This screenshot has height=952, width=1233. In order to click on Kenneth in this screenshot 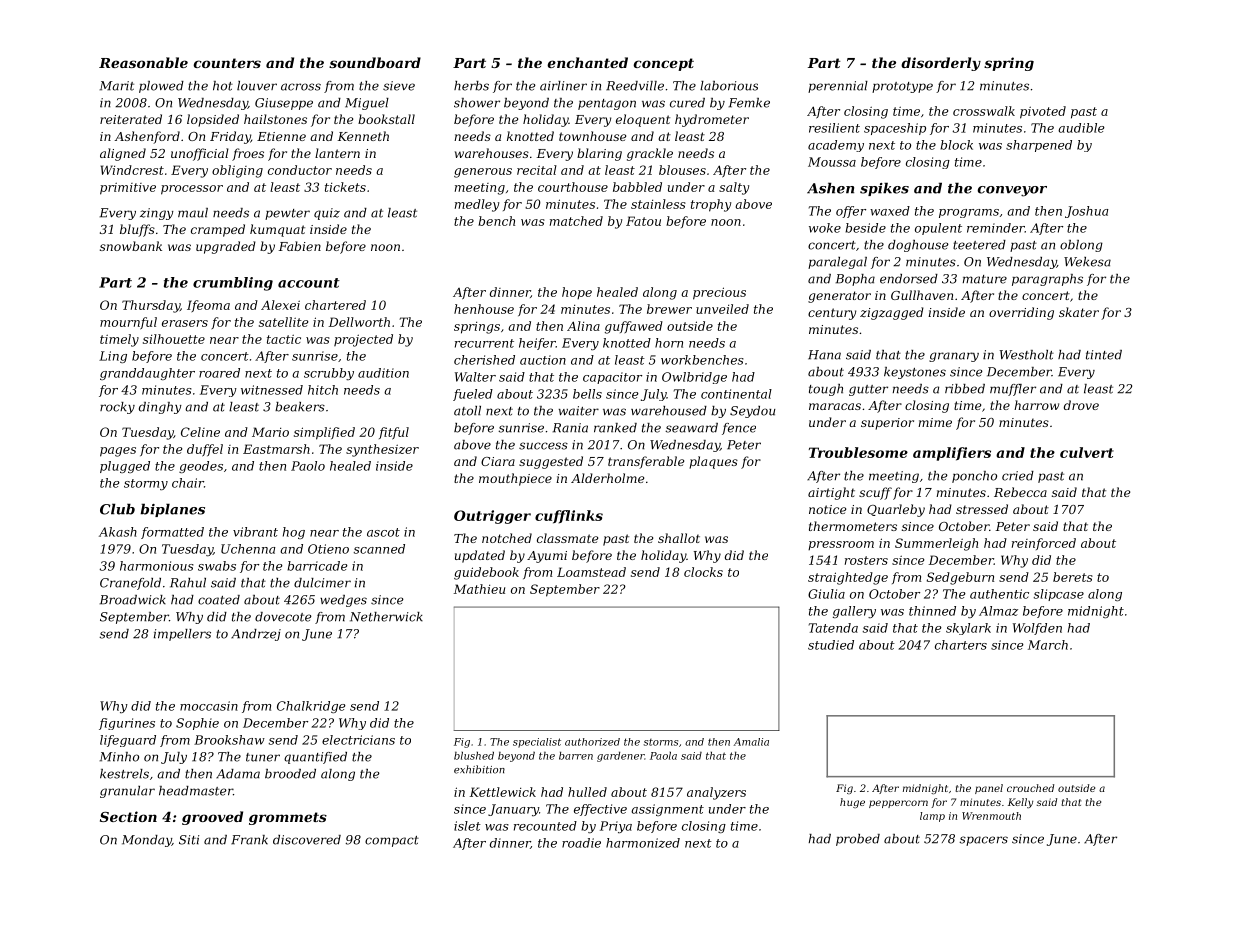, I will do `click(363, 136)`.
